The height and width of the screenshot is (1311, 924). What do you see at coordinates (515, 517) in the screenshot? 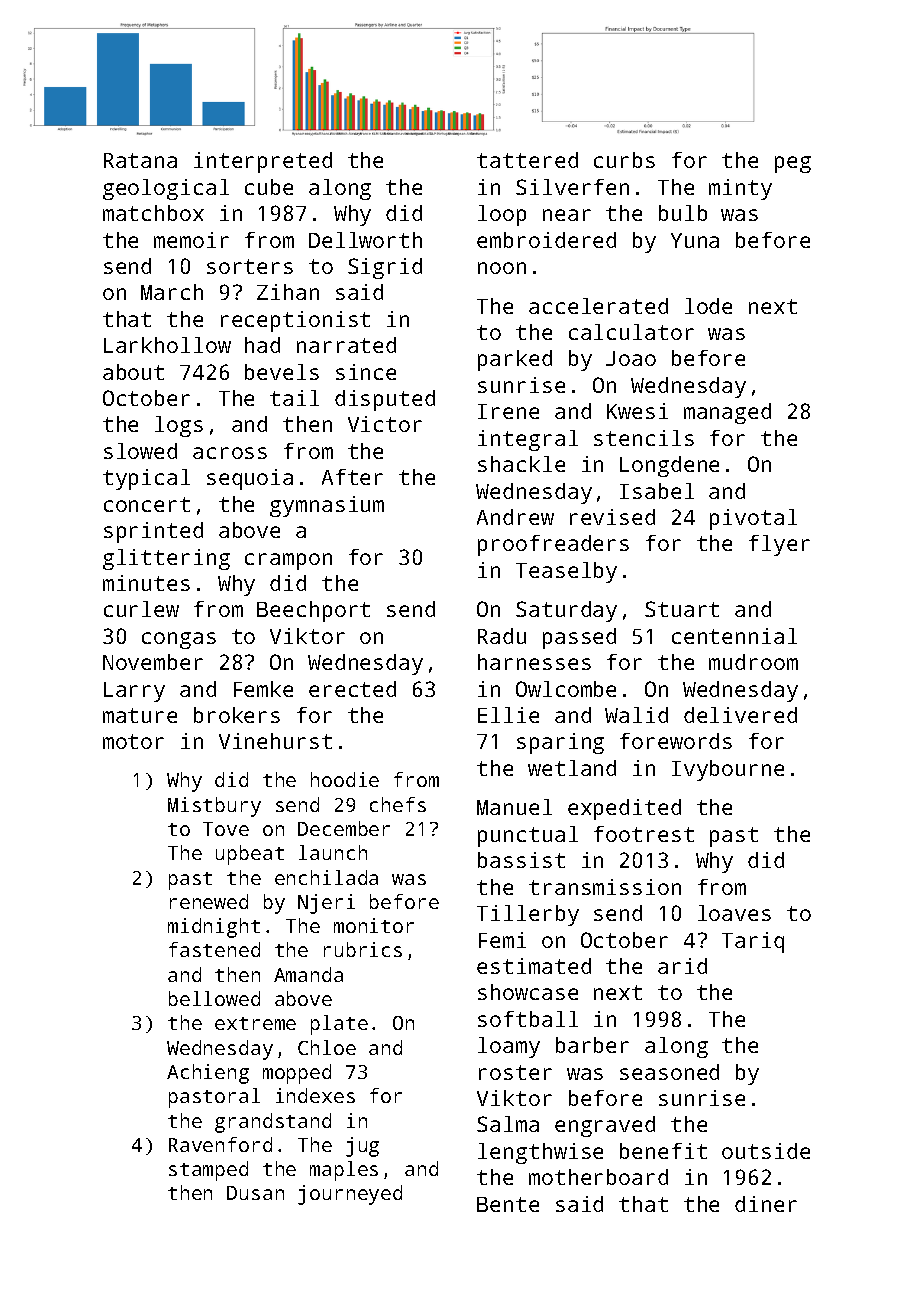
I see `Andrew` at bounding box center [515, 517].
